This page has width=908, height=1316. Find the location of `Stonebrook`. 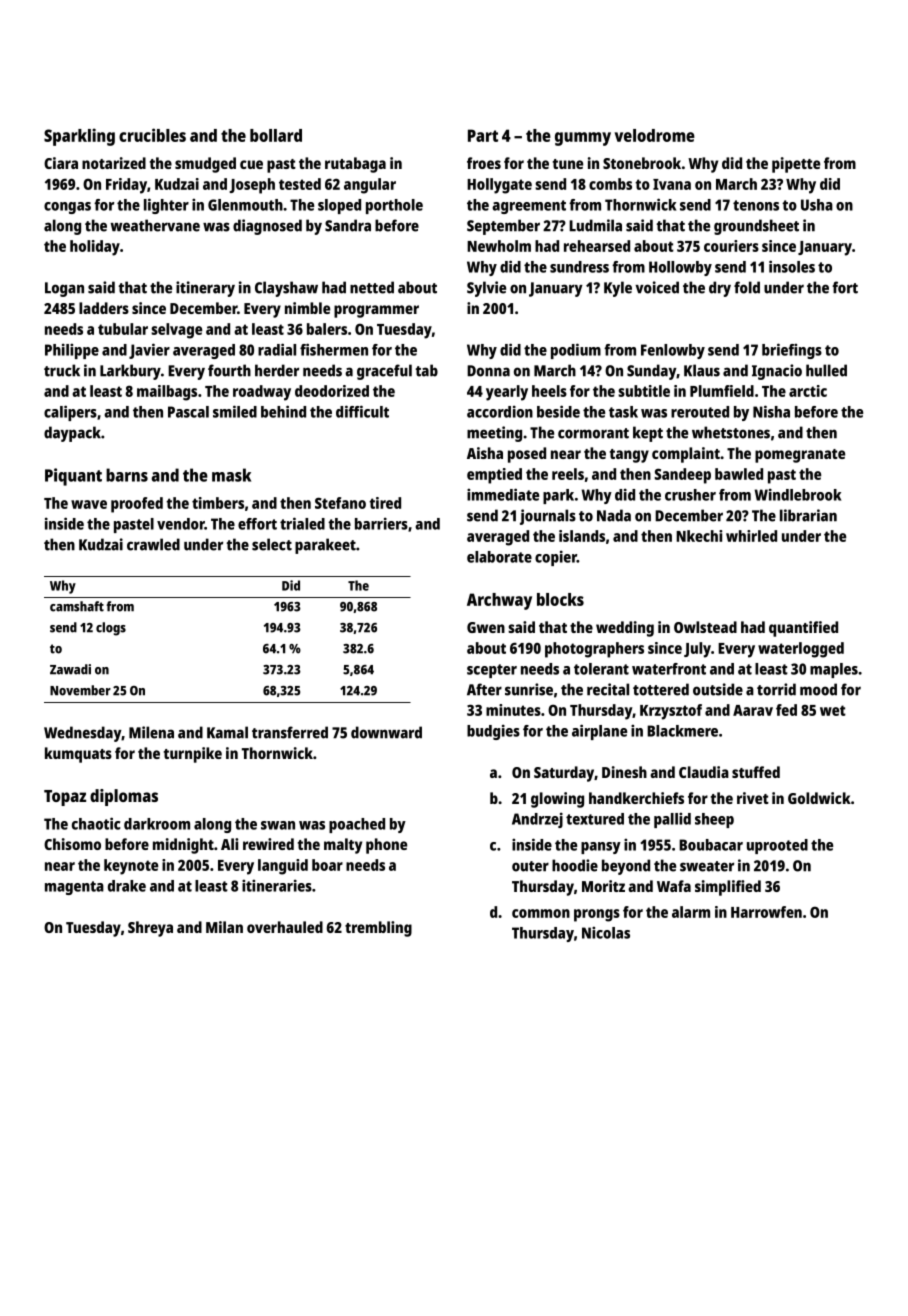

Stonebrook is located at coordinates (642, 163).
